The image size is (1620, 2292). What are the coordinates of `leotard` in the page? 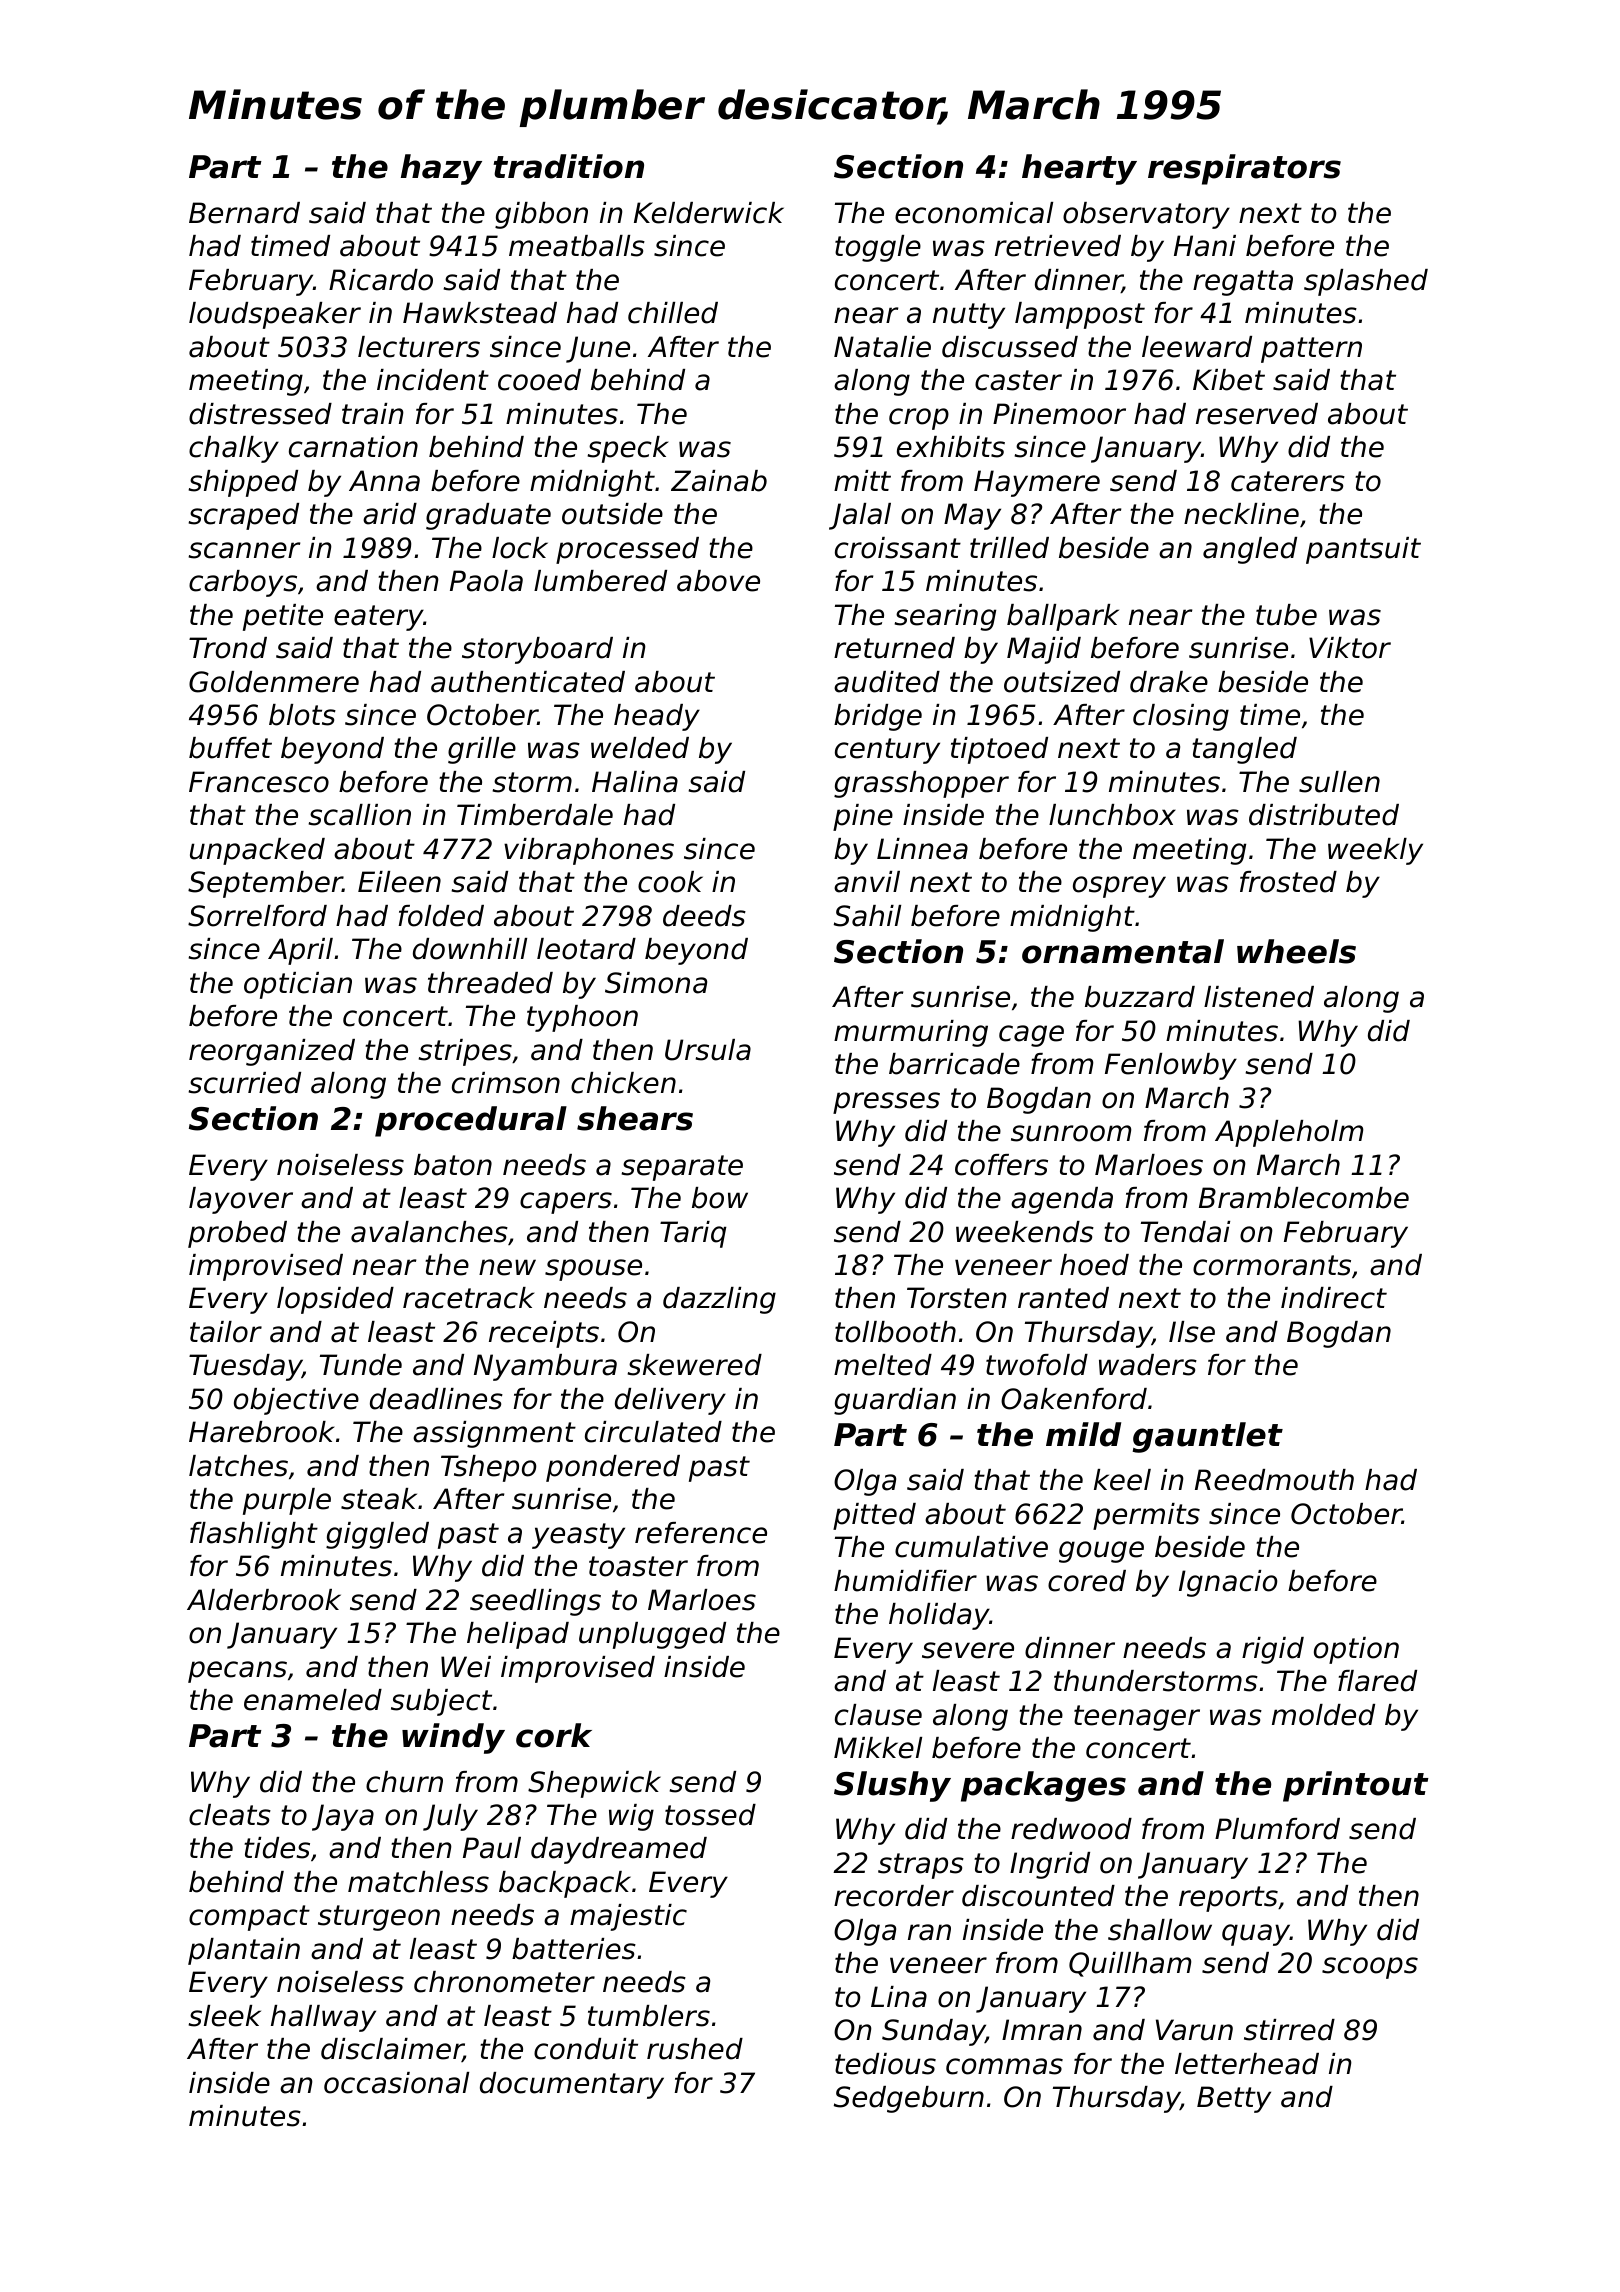 It's located at (586, 949).
